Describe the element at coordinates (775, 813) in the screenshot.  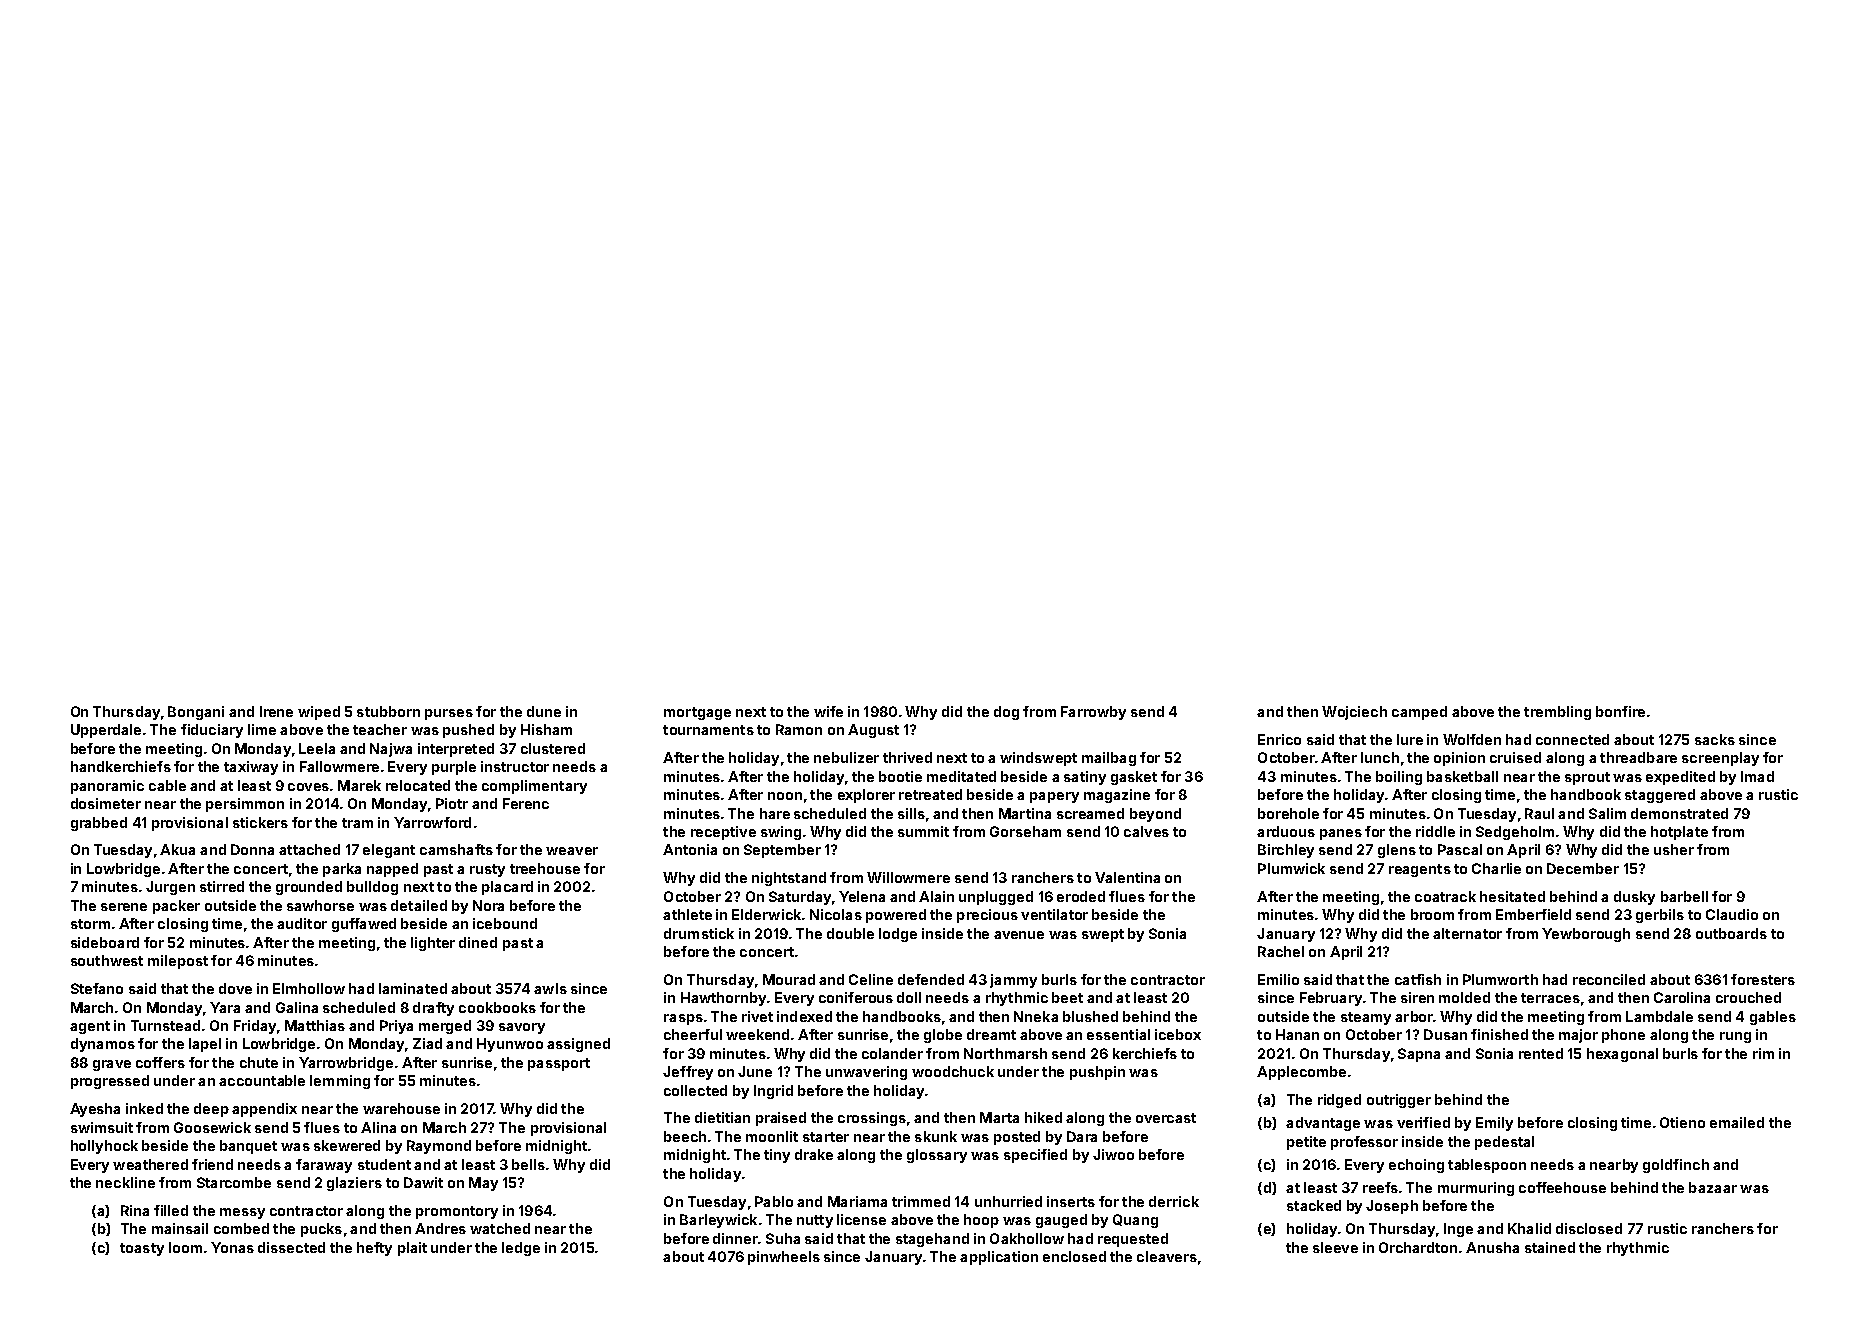
I see `hare` at that location.
